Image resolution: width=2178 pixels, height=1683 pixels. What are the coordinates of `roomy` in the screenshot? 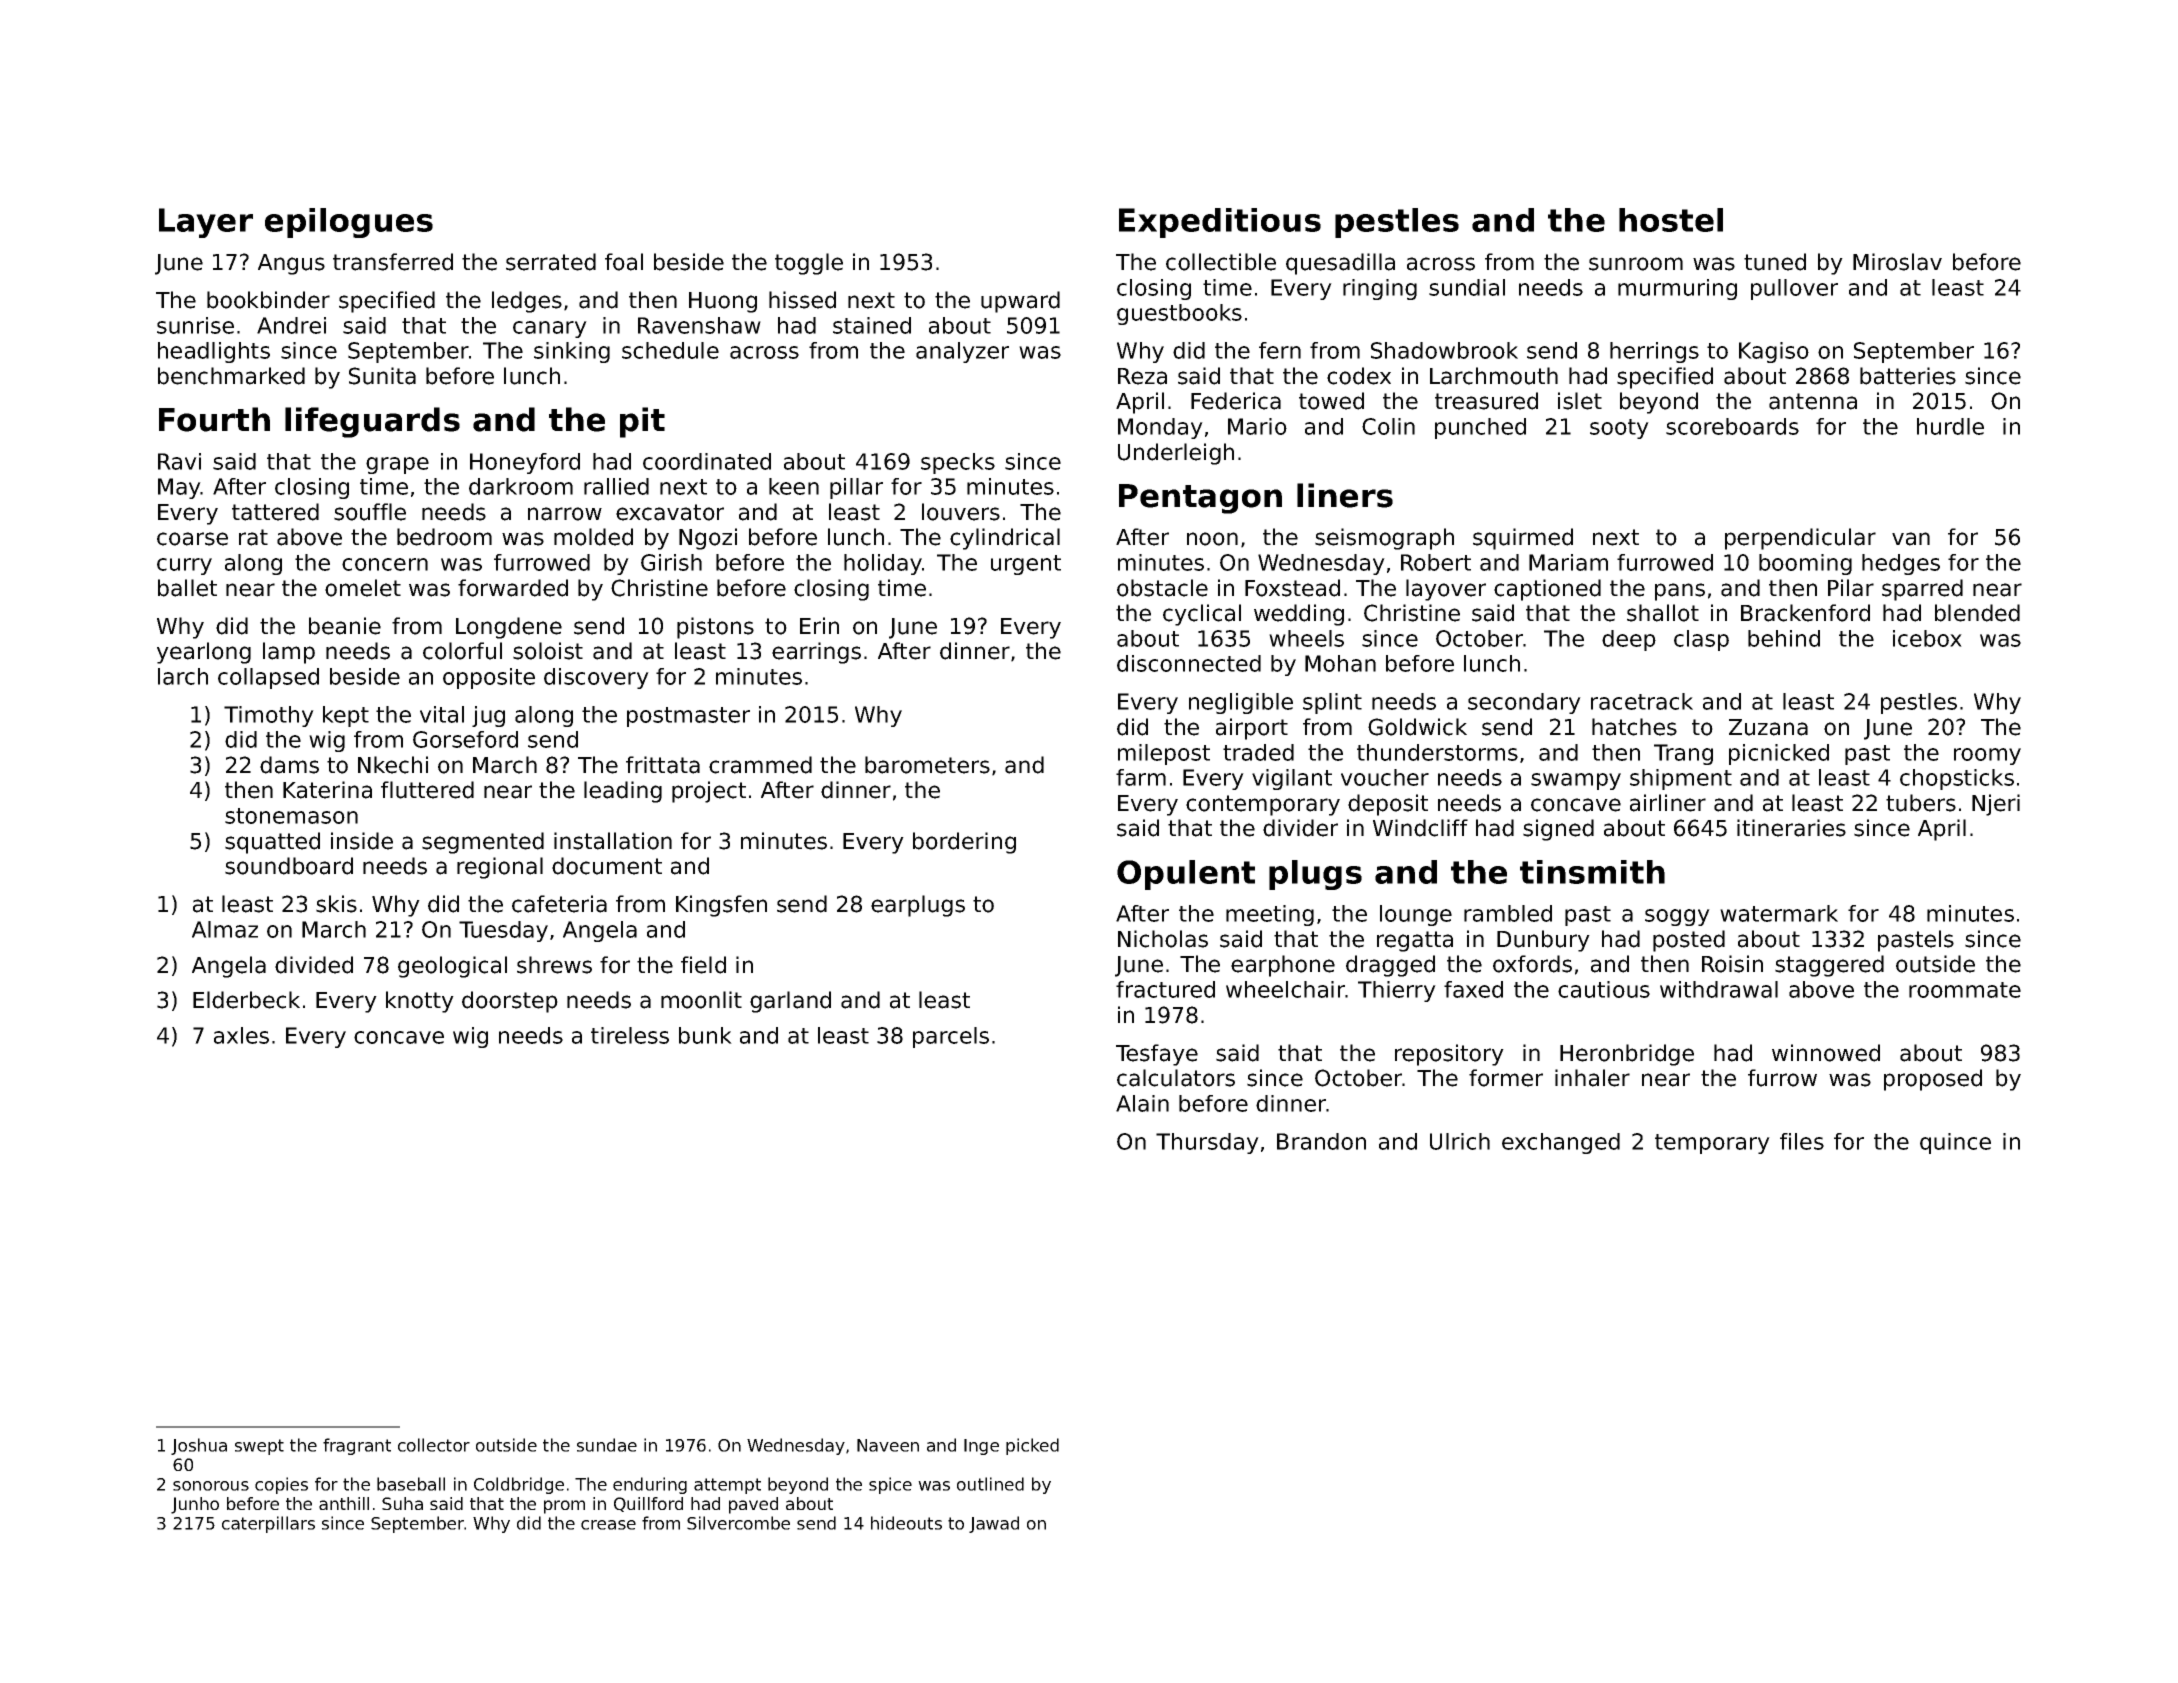 It's located at (1987, 756).
